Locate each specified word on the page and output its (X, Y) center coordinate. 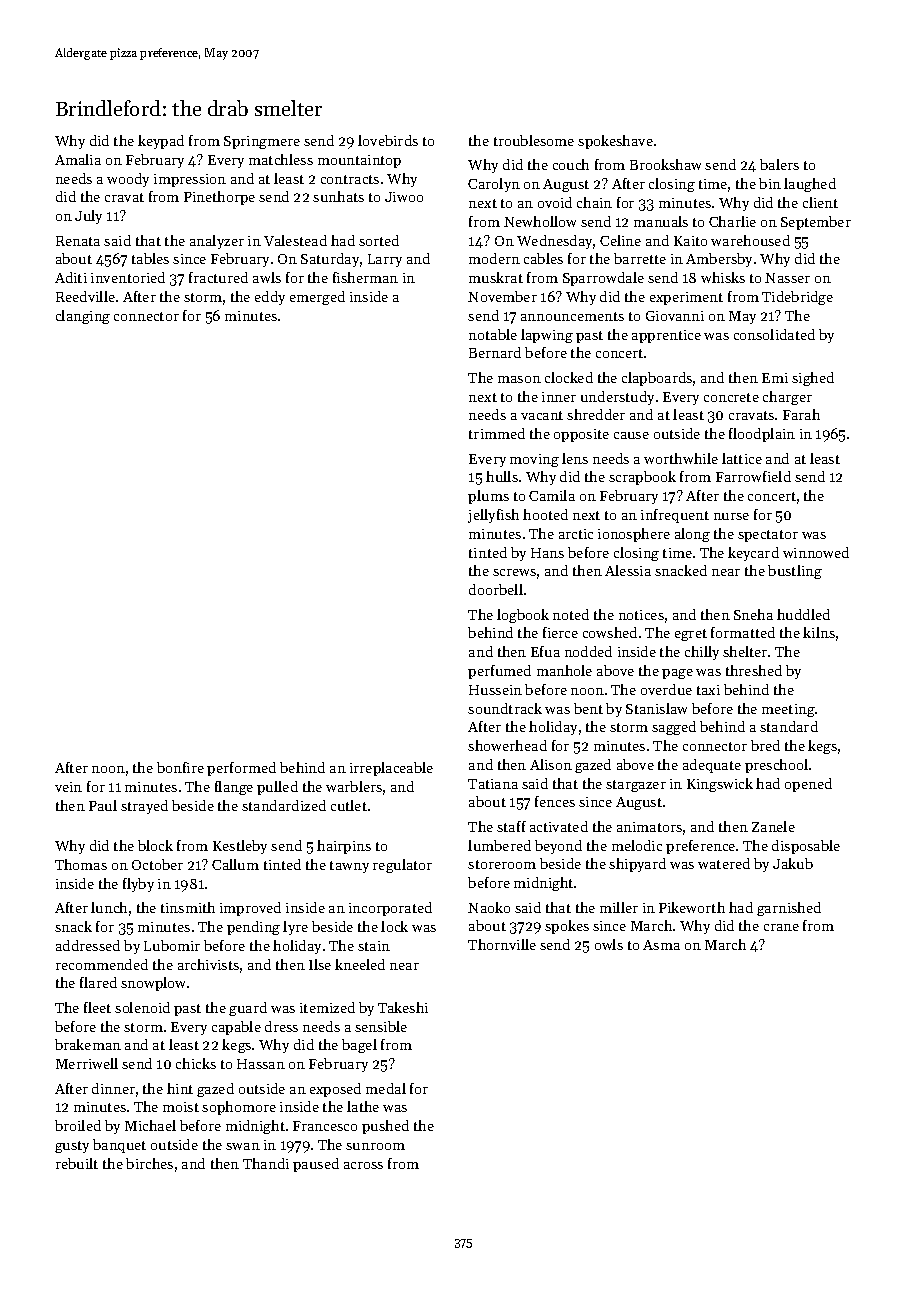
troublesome (534, 140)
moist (181, 1107)
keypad (161, 142)
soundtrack (505, 708)
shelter (745, 651)
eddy (270, 298)
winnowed (816, 552)
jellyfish (493, 516)
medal (386, 1088)
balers (779, 164)
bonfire (180, 767)
